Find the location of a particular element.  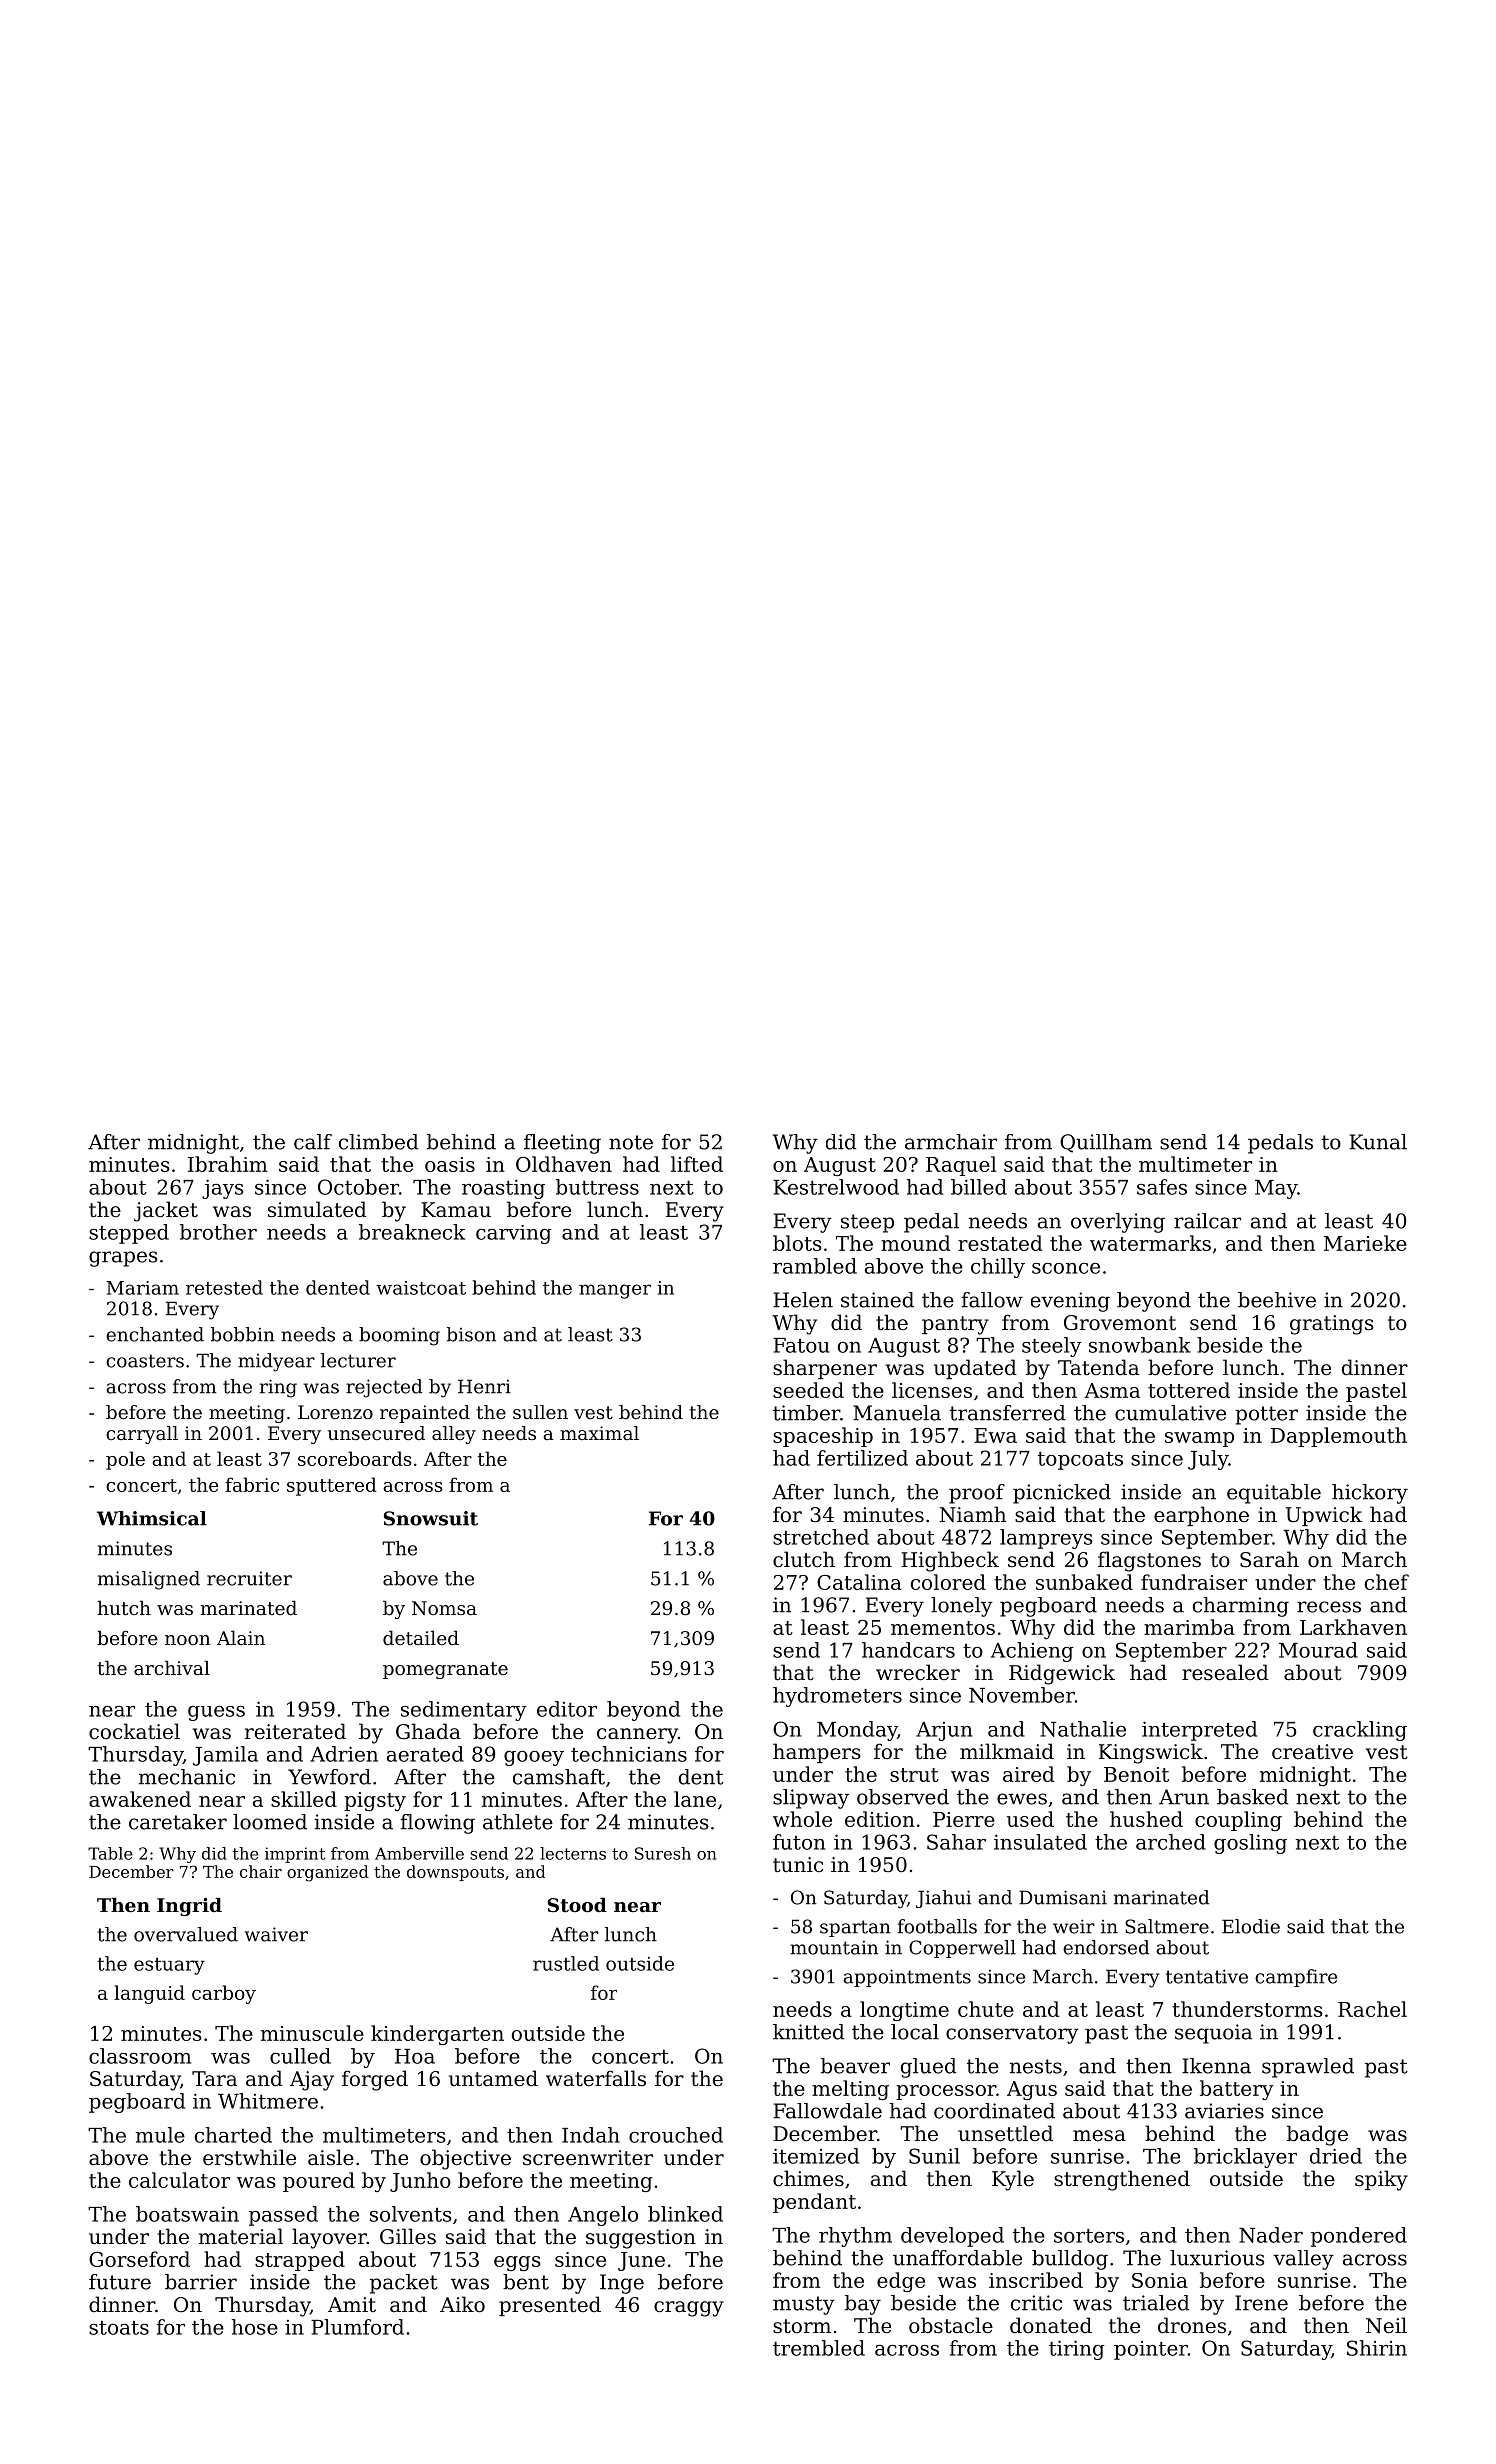

Dapplemouth is located at coordinates (1339, 1437).
